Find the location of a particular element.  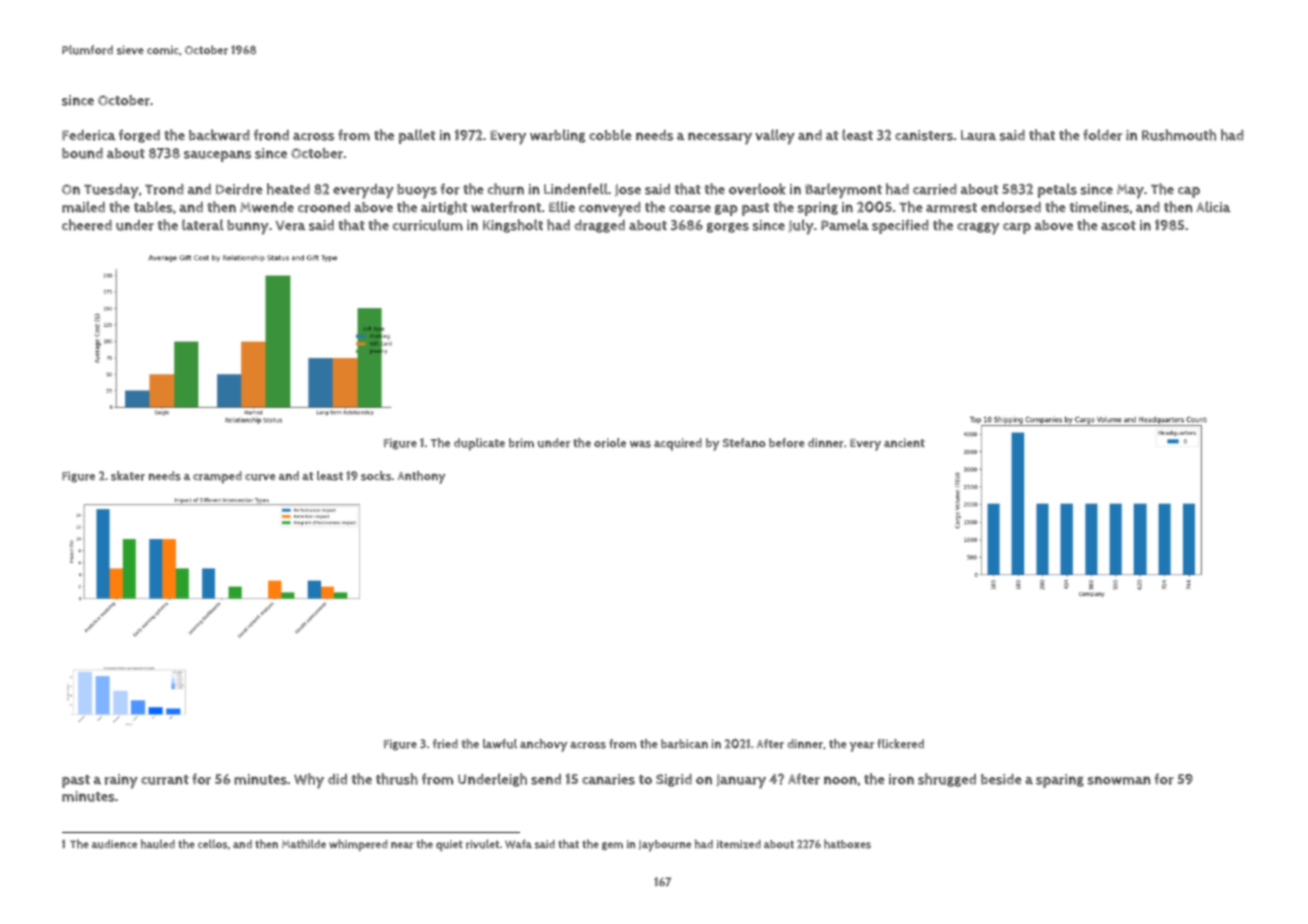

Alicia is located at coordinates (1213, 207).
